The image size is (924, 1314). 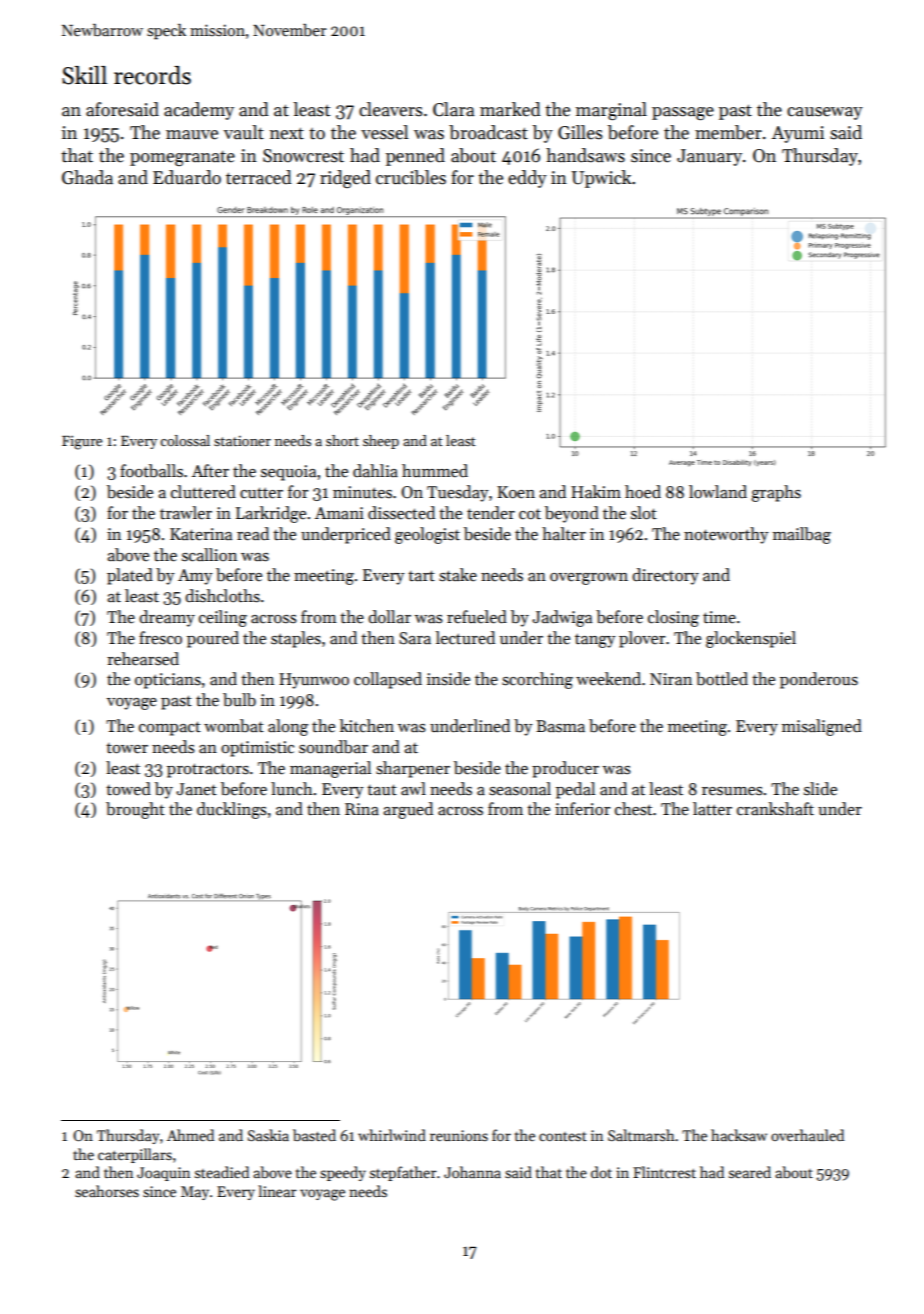 What do you see at coordinates (185, 440) in the image?
I see `colossal` at bounding box center [185, 440].
